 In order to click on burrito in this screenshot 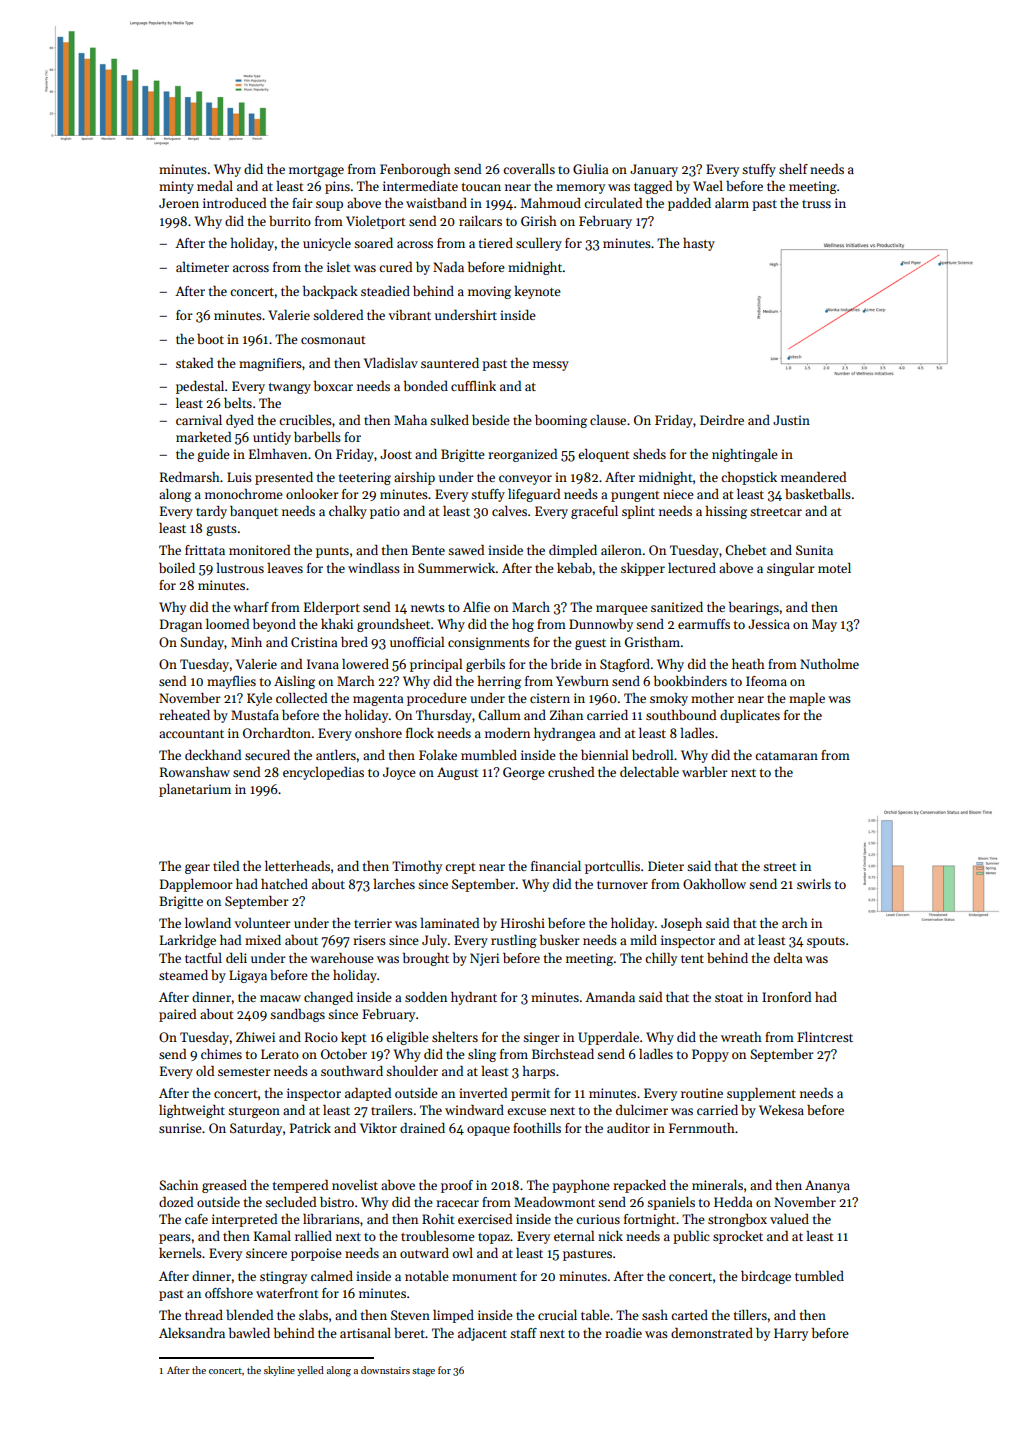, I will do `click(290, 221)`.
